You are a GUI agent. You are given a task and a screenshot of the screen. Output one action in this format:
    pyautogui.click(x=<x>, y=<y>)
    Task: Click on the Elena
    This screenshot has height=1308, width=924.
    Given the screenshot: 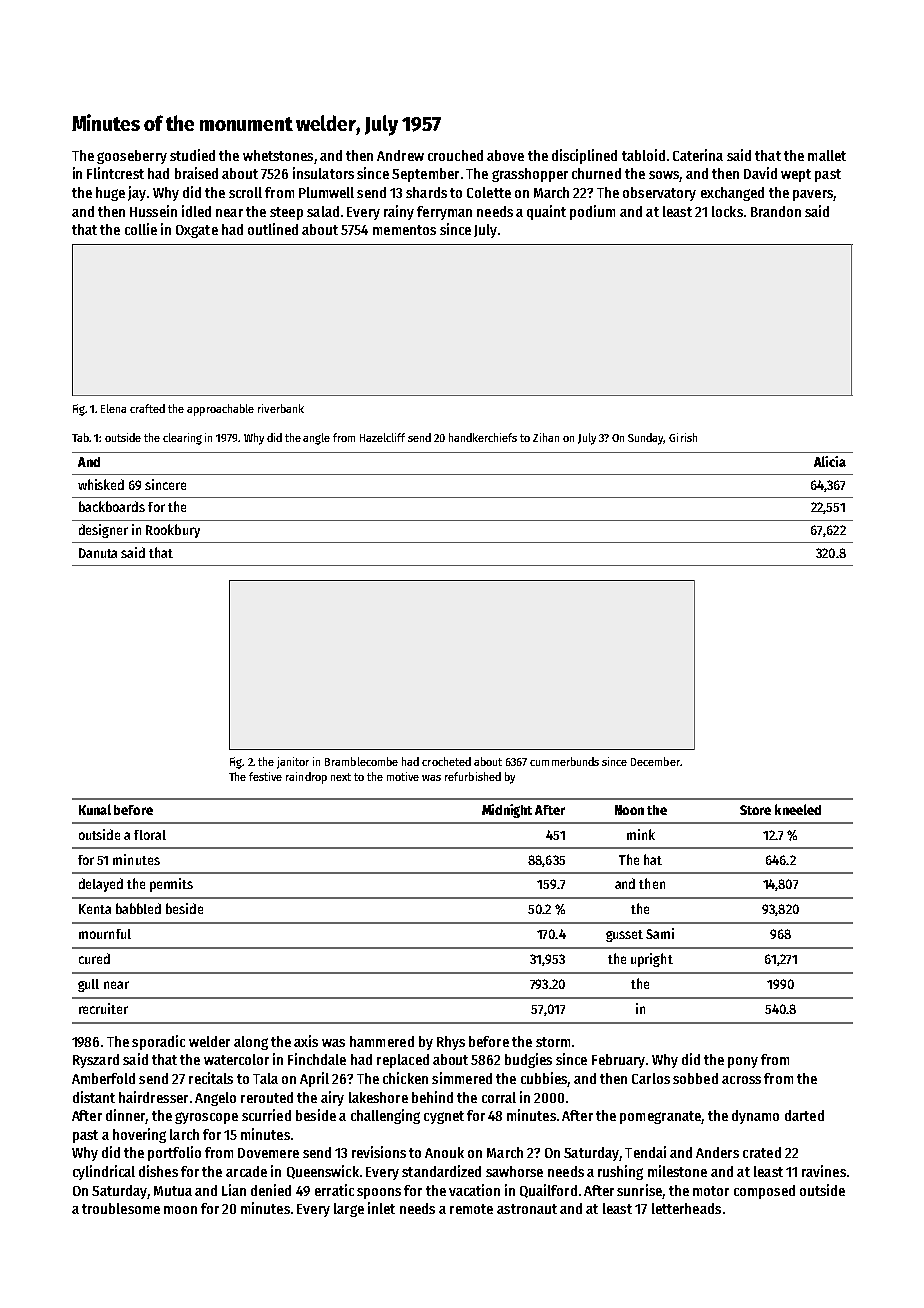 What is the action you would take?
    pyautogui.click(x=113, y=408)
